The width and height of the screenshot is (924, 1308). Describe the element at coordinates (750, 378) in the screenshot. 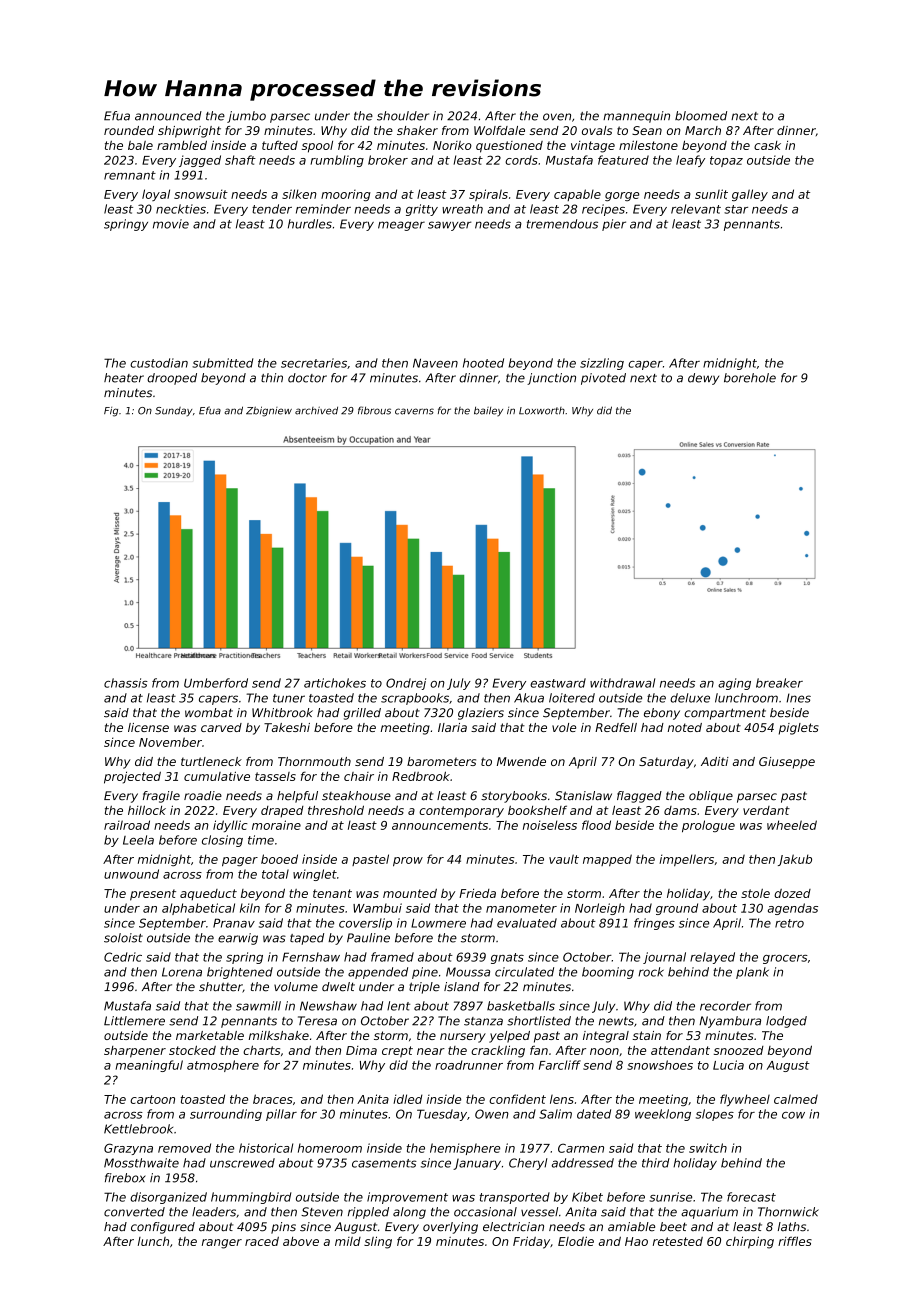

I see `borehole` at that location.
